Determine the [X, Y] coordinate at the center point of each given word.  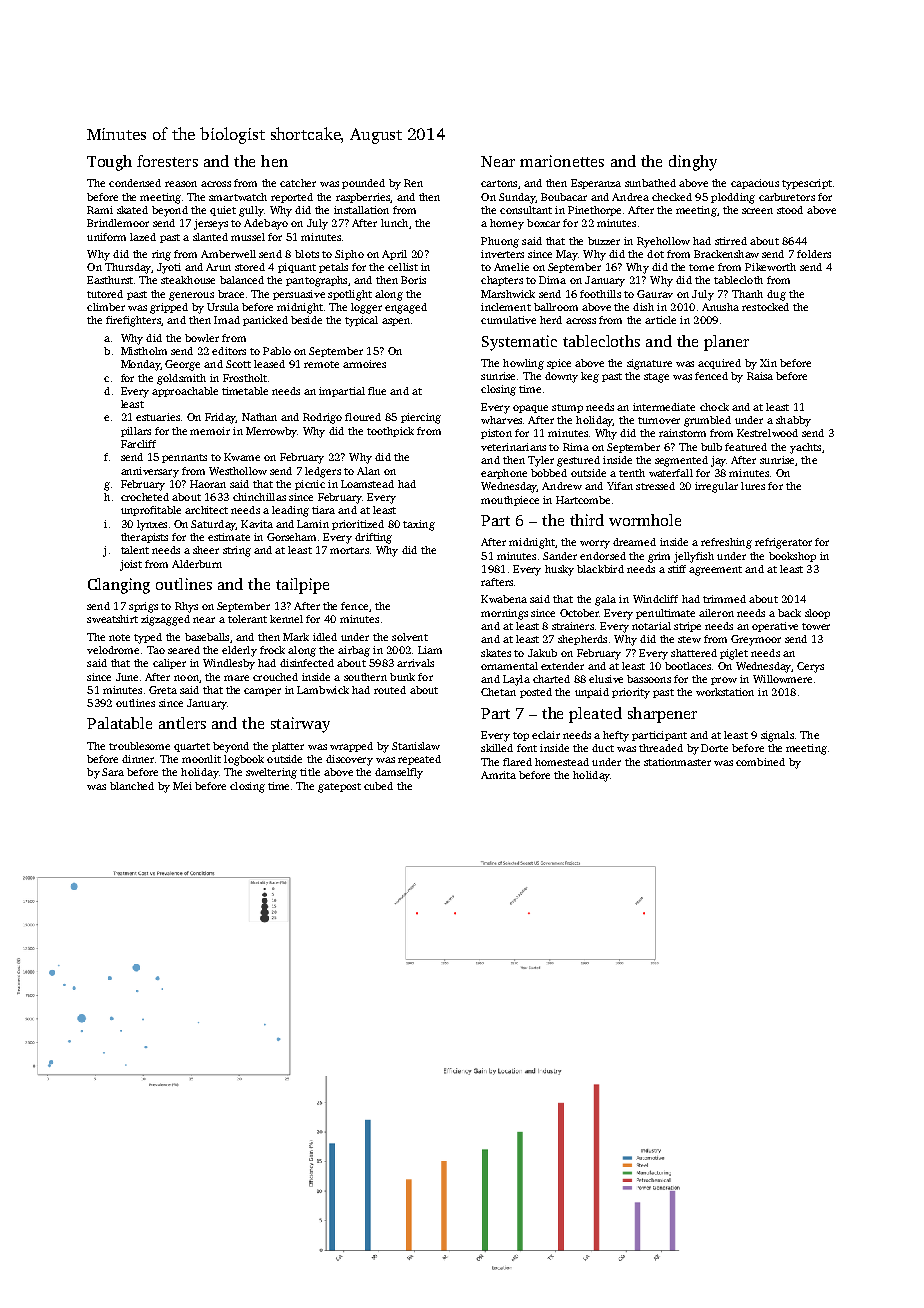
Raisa [760, 376]
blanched [132, 786]
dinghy [693, 163]
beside [306, 320]
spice [559, 364]
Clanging [119, 586]
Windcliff [655, 599]
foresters [167, 161]
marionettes [562, 161]
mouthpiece [510, 501]
